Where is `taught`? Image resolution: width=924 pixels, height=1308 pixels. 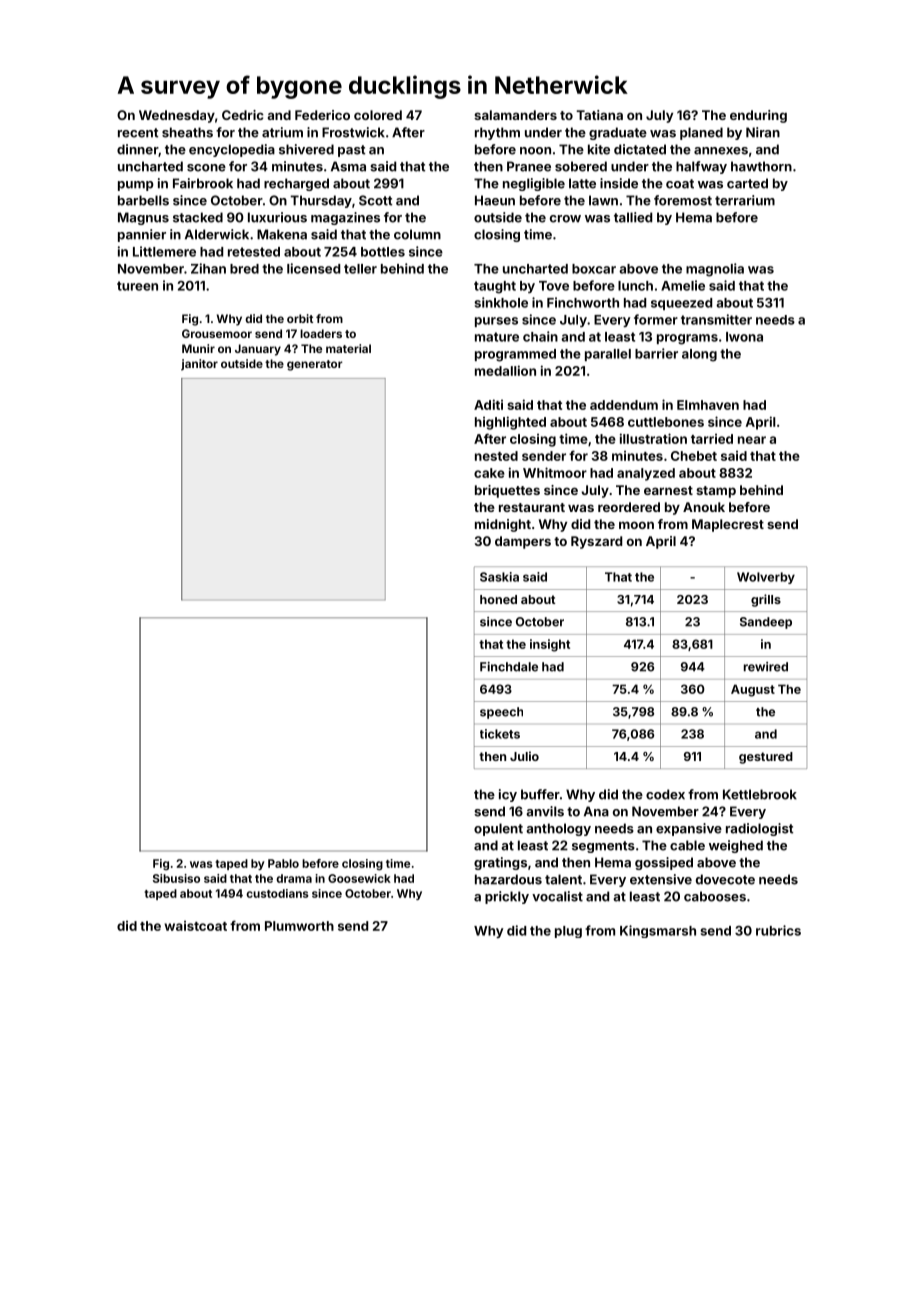
taught is located at coordinates (495, 287).
